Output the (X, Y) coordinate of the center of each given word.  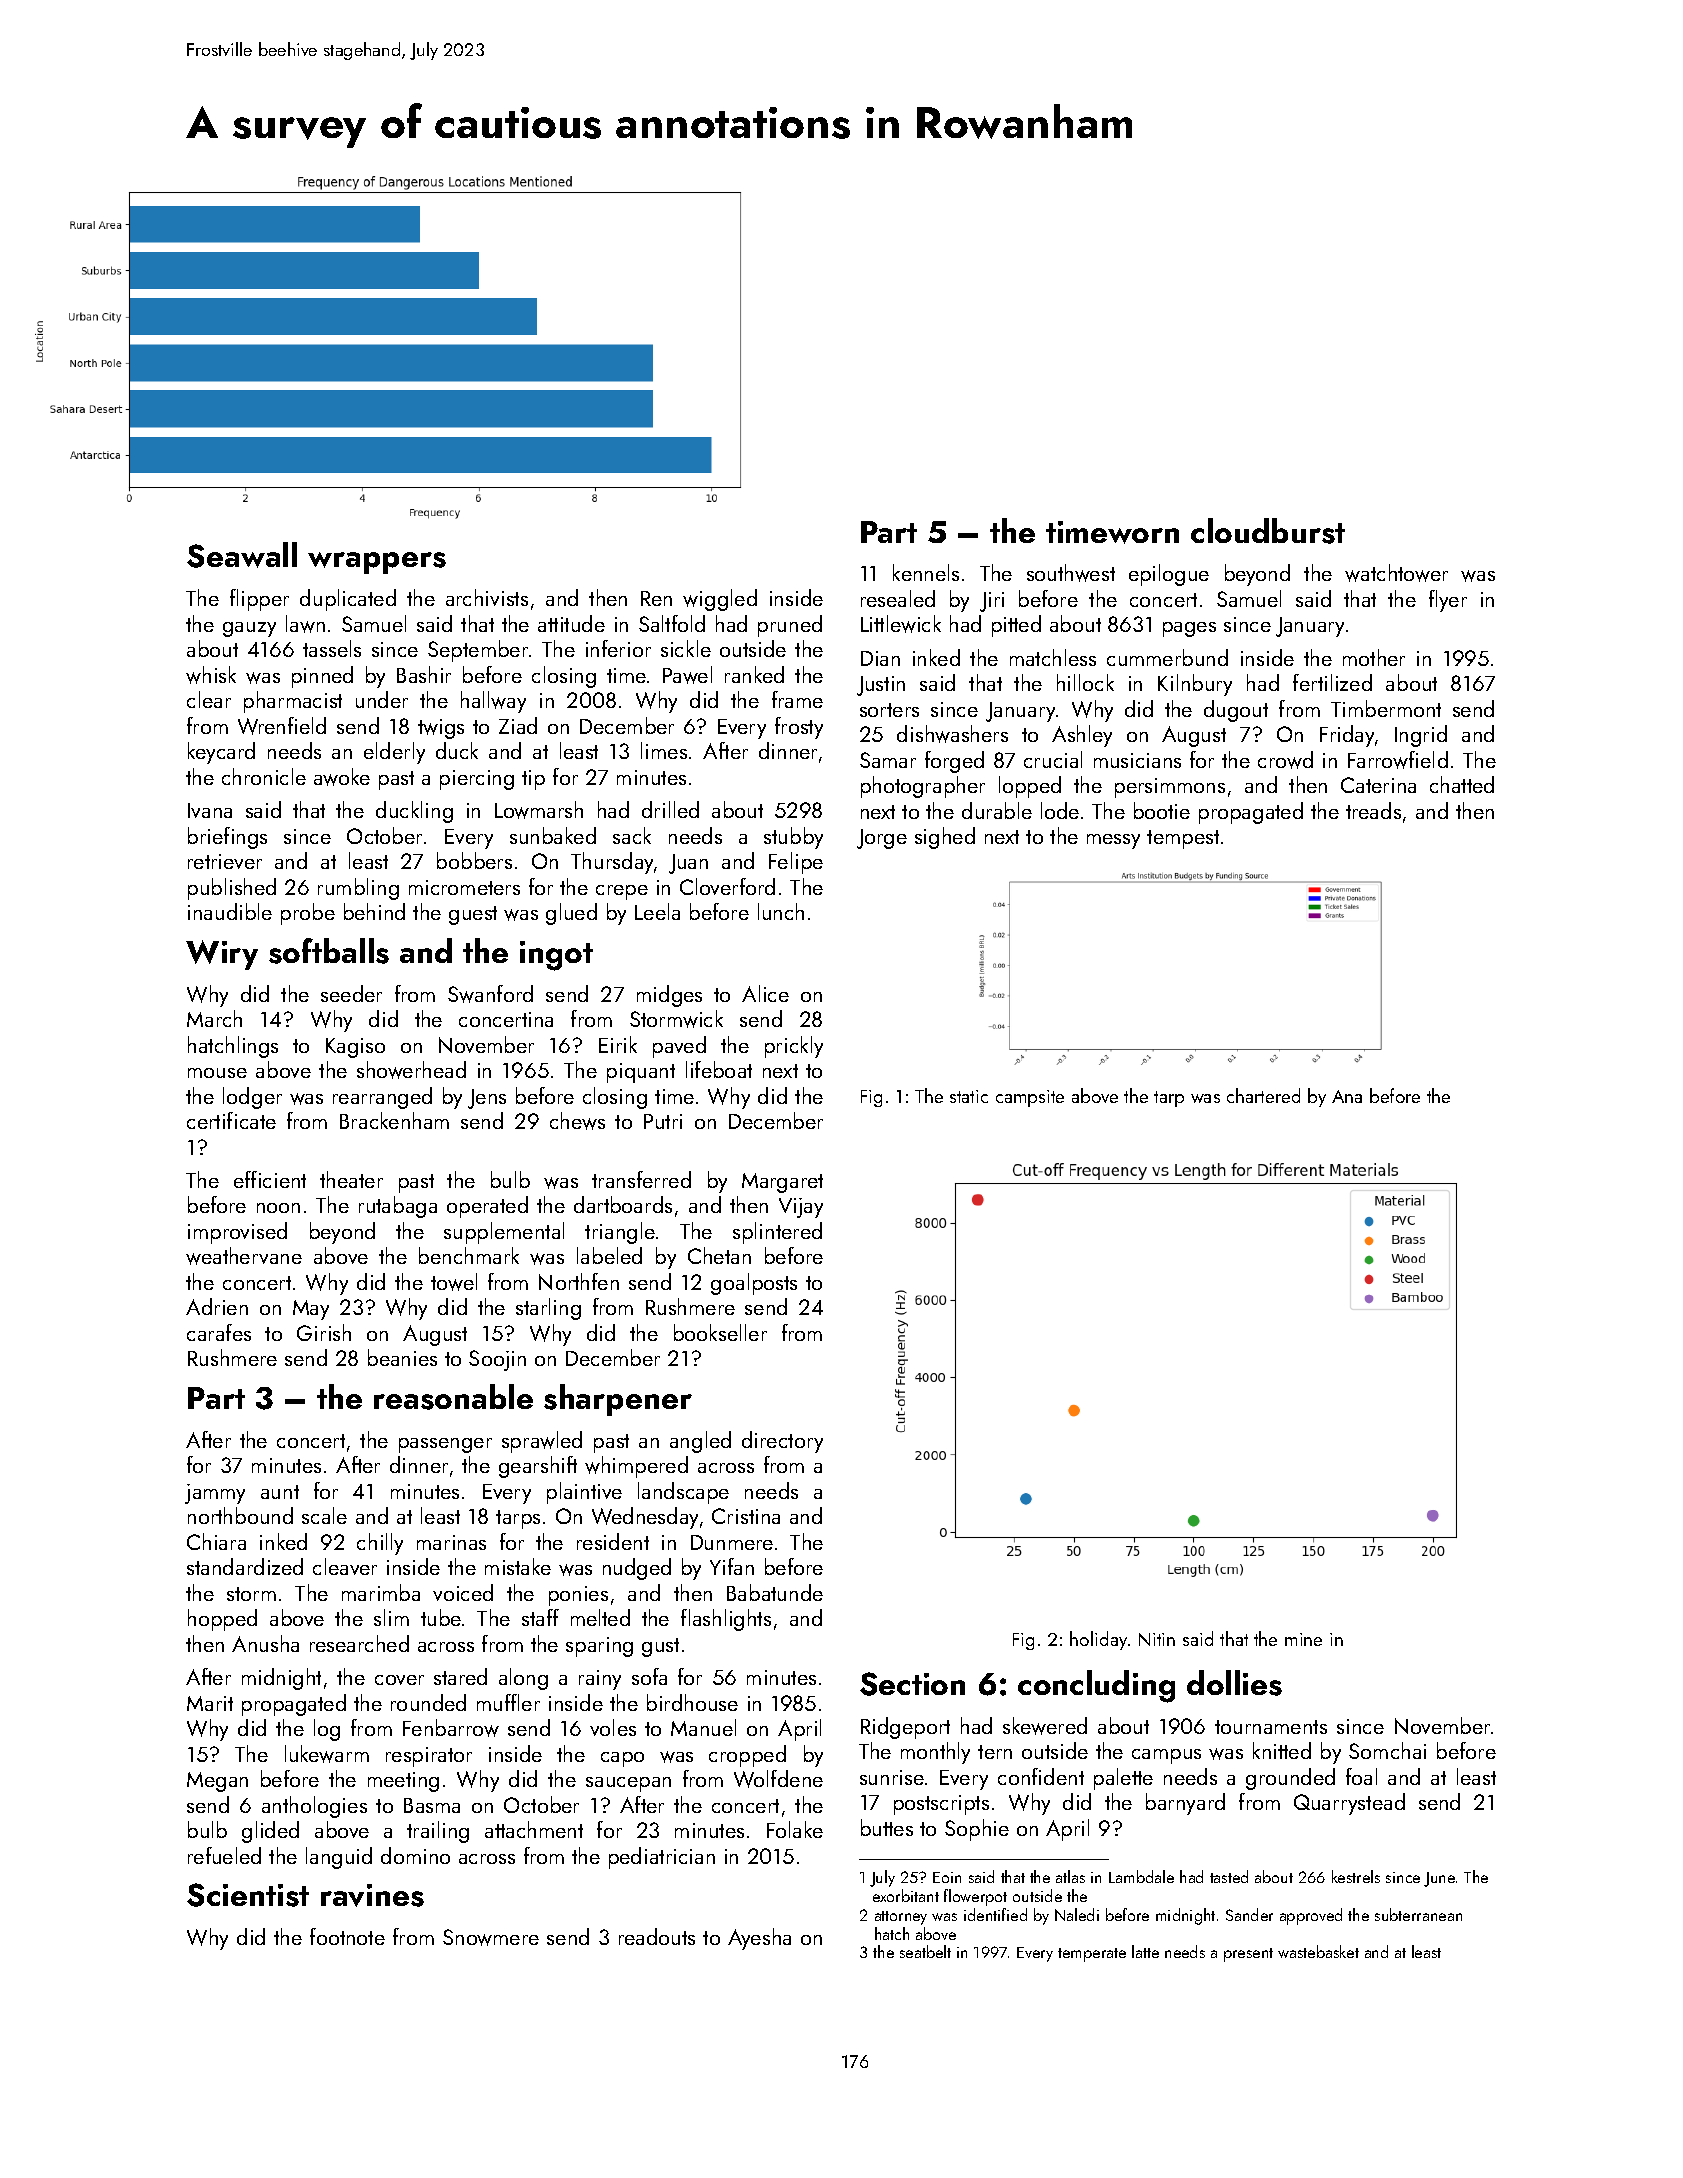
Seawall (242, 555)
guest (473, 915)
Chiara (216, 1541)
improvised (237, 1233)
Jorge (882, 839)
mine (1303, 1639)
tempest (1183, 839)
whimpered (636, 1467)
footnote (347, 1936)
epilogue (1169, 575)
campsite (1030, 1098)
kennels (926, 572)
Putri (663, 1121)
